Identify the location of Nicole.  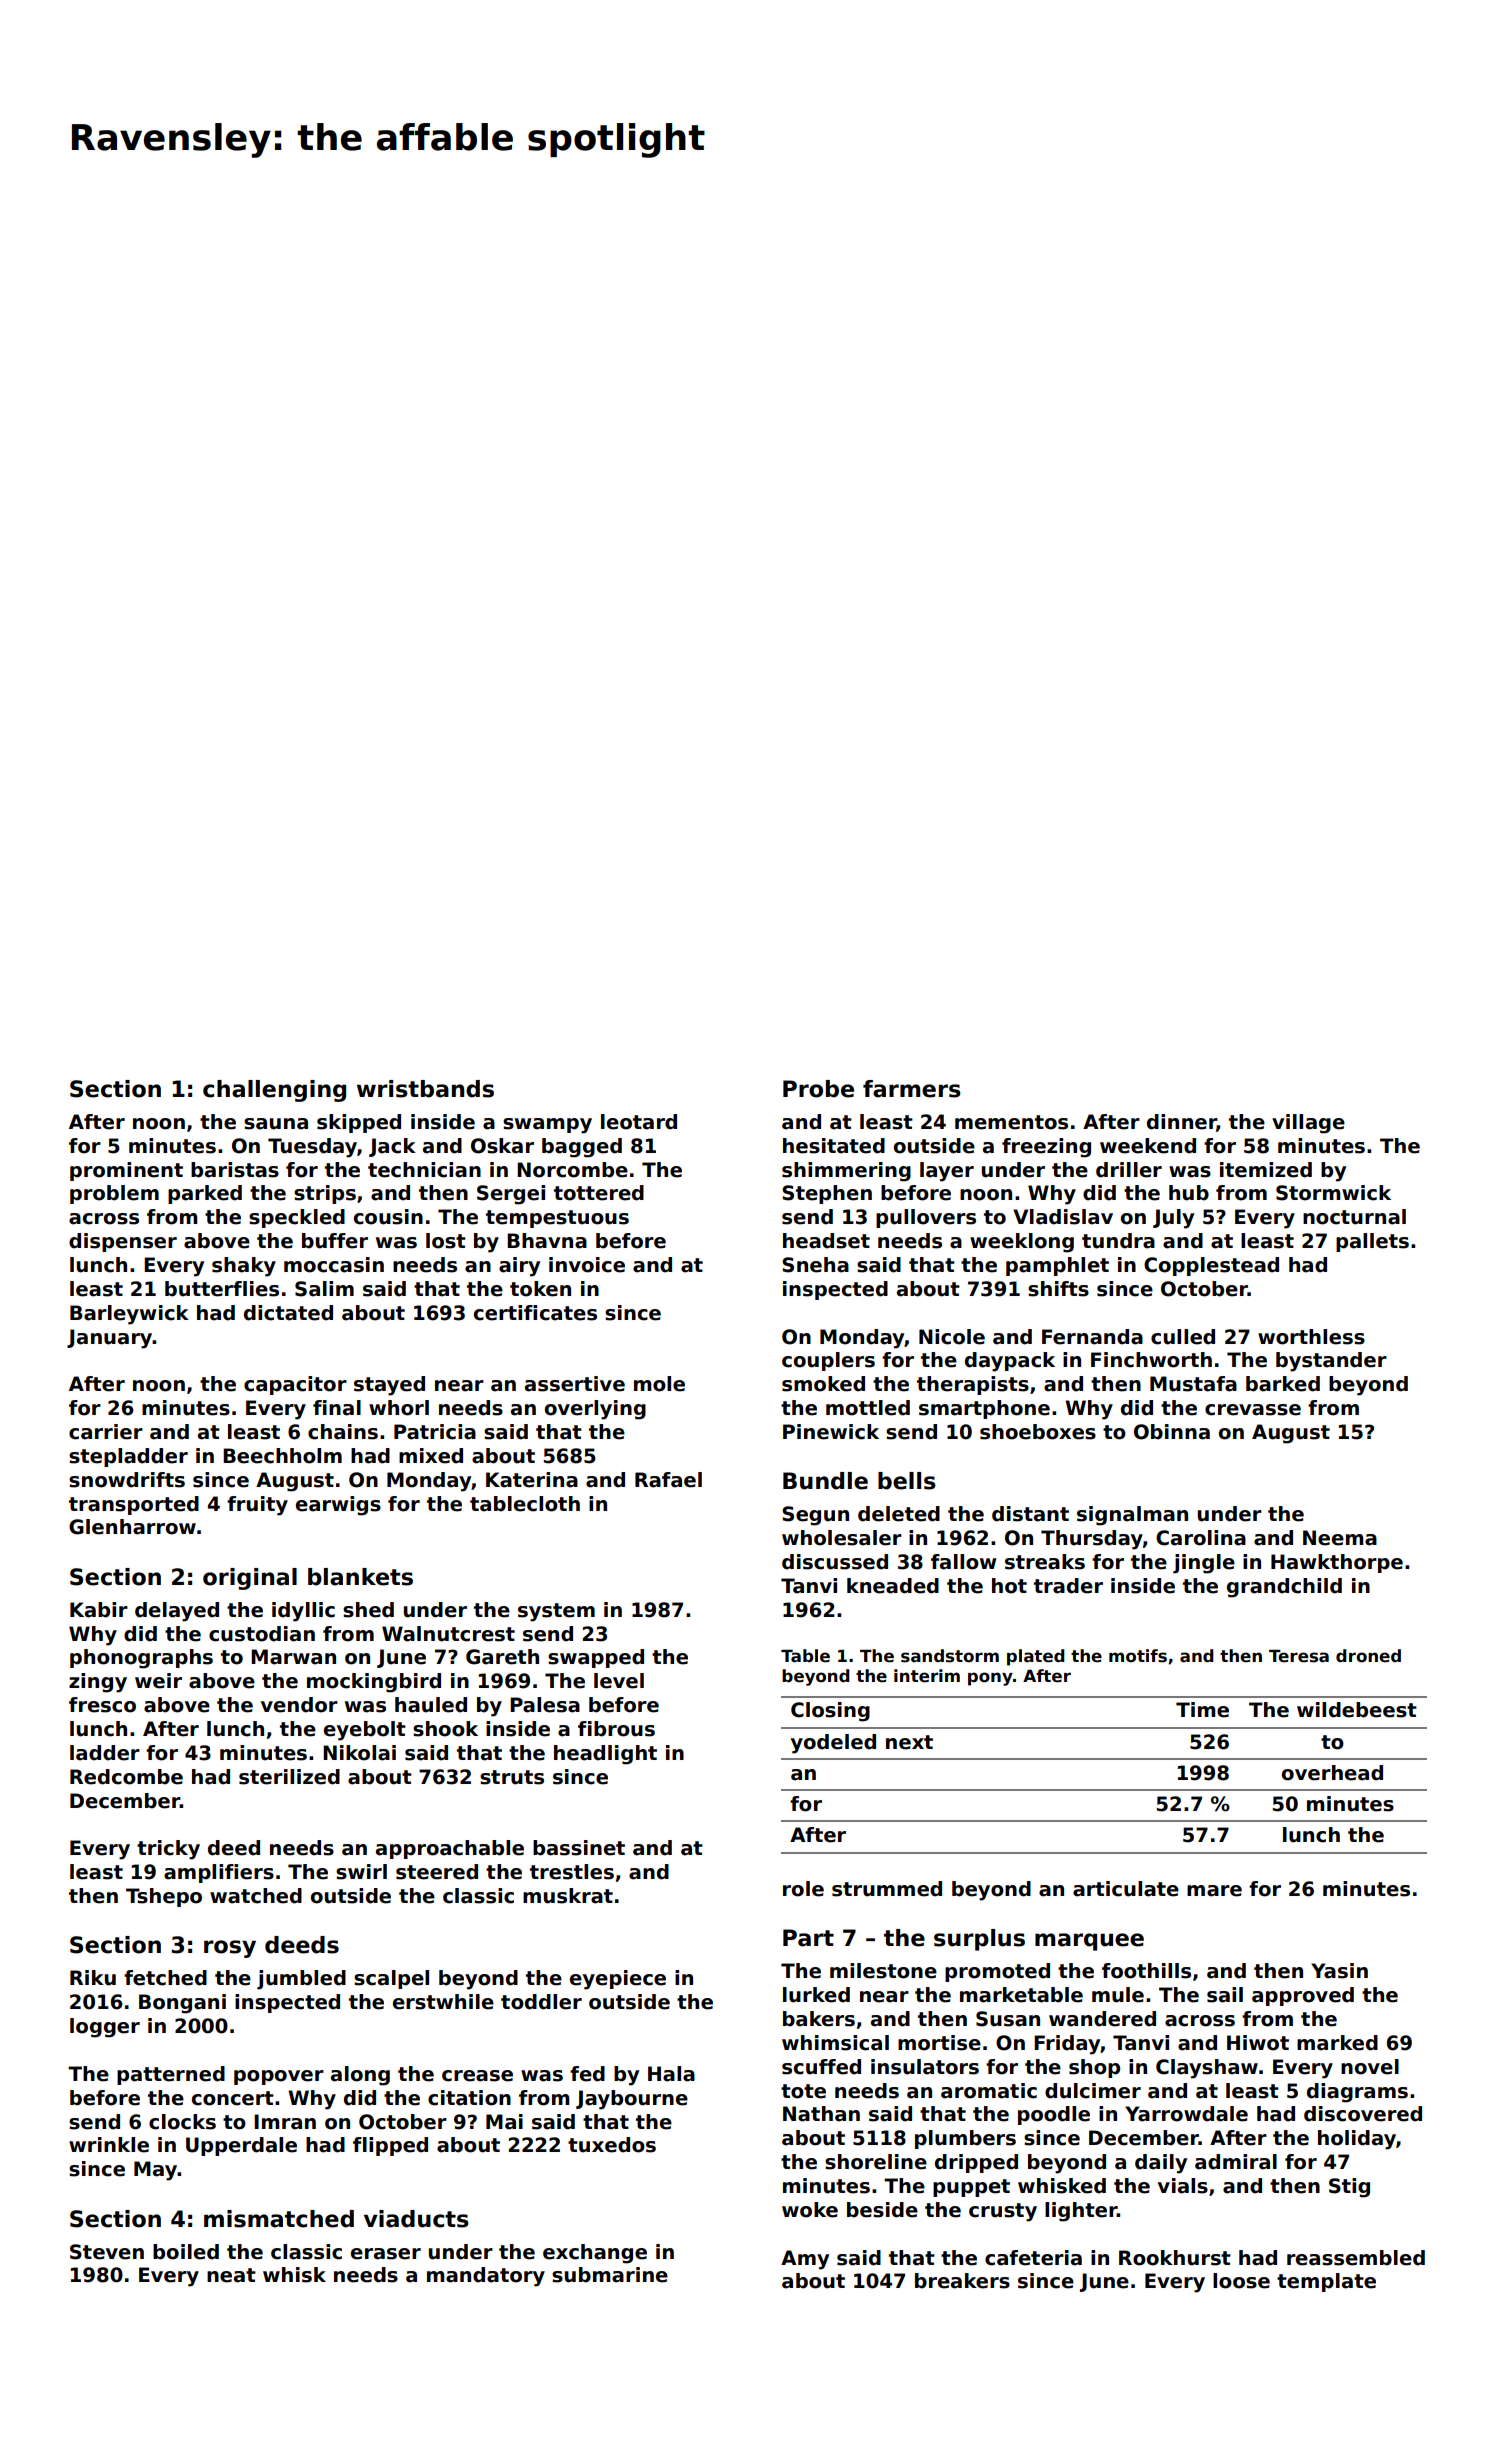
(952, 1337).
